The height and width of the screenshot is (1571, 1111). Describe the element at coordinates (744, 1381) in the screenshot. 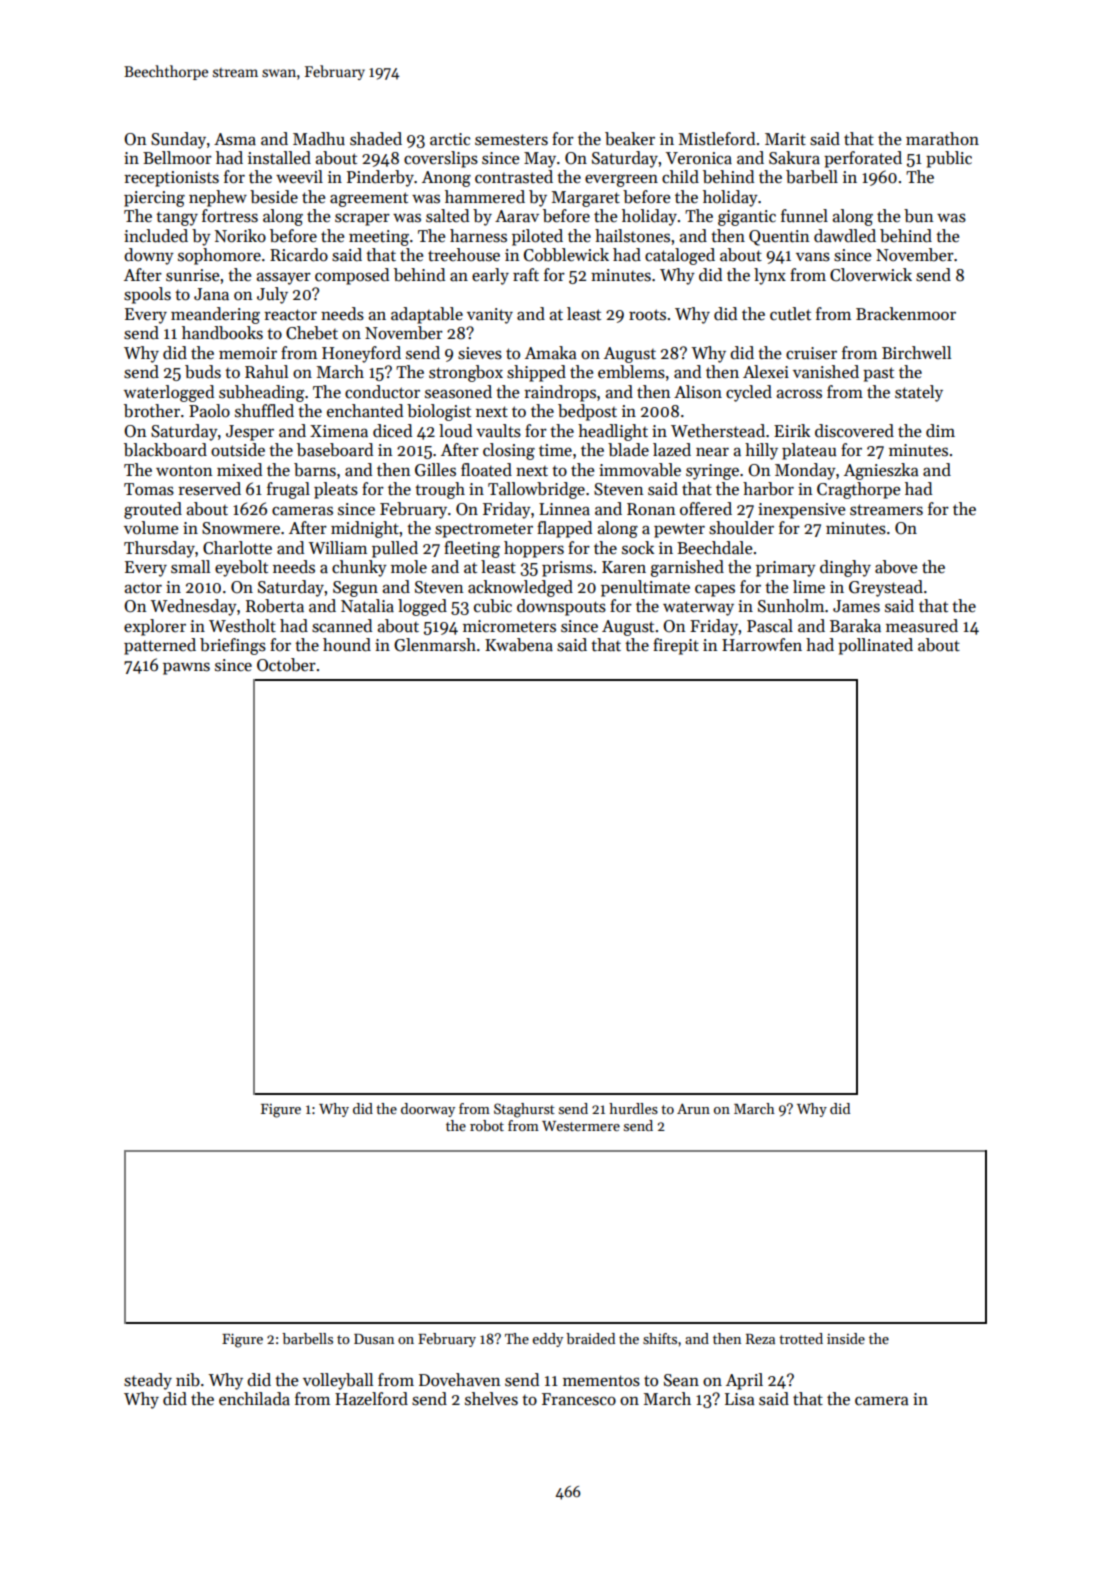

I see `April` at that location.
